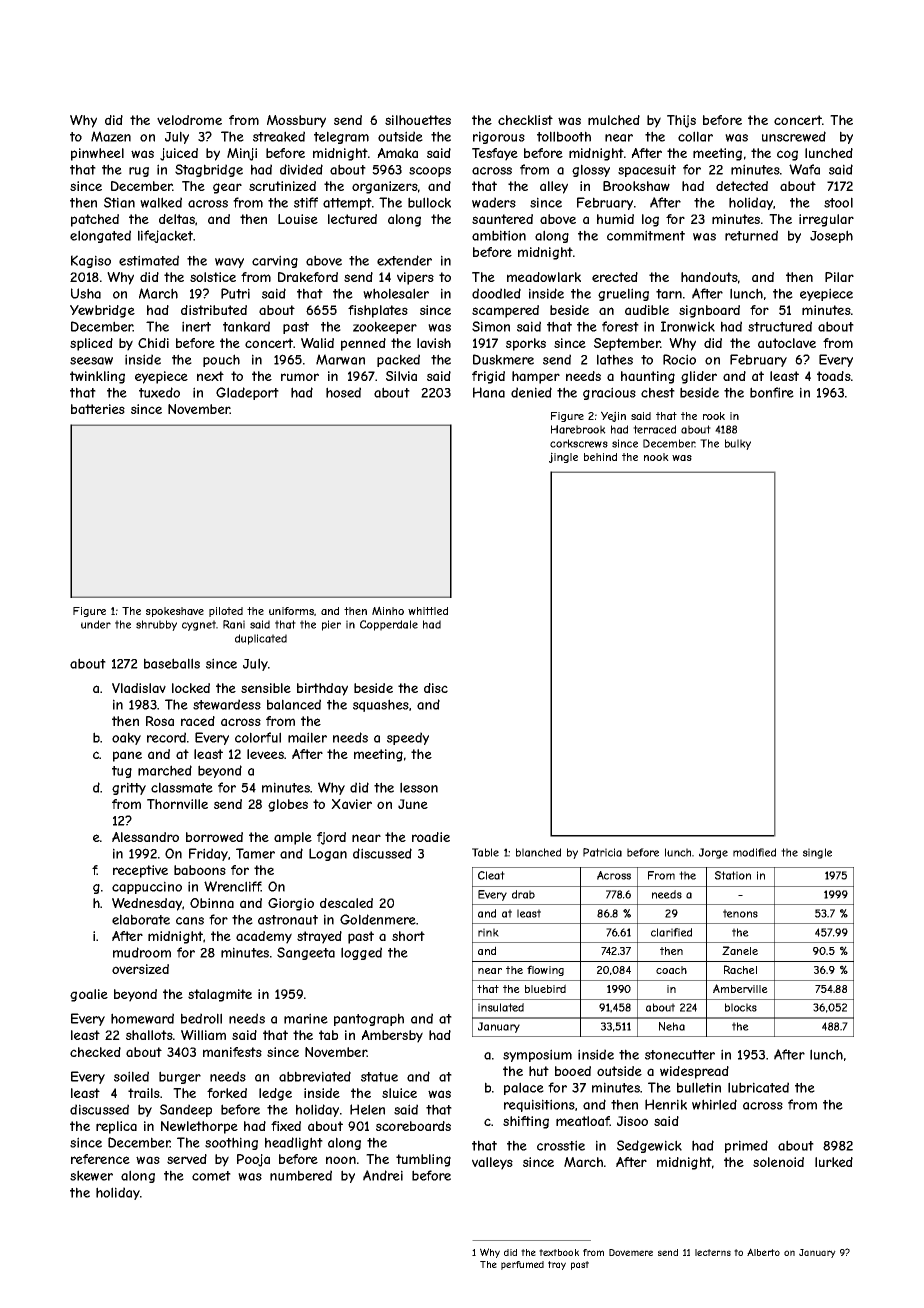 The image size is (924, 1308). I want to click on unscrewed, so click(794, 136).
